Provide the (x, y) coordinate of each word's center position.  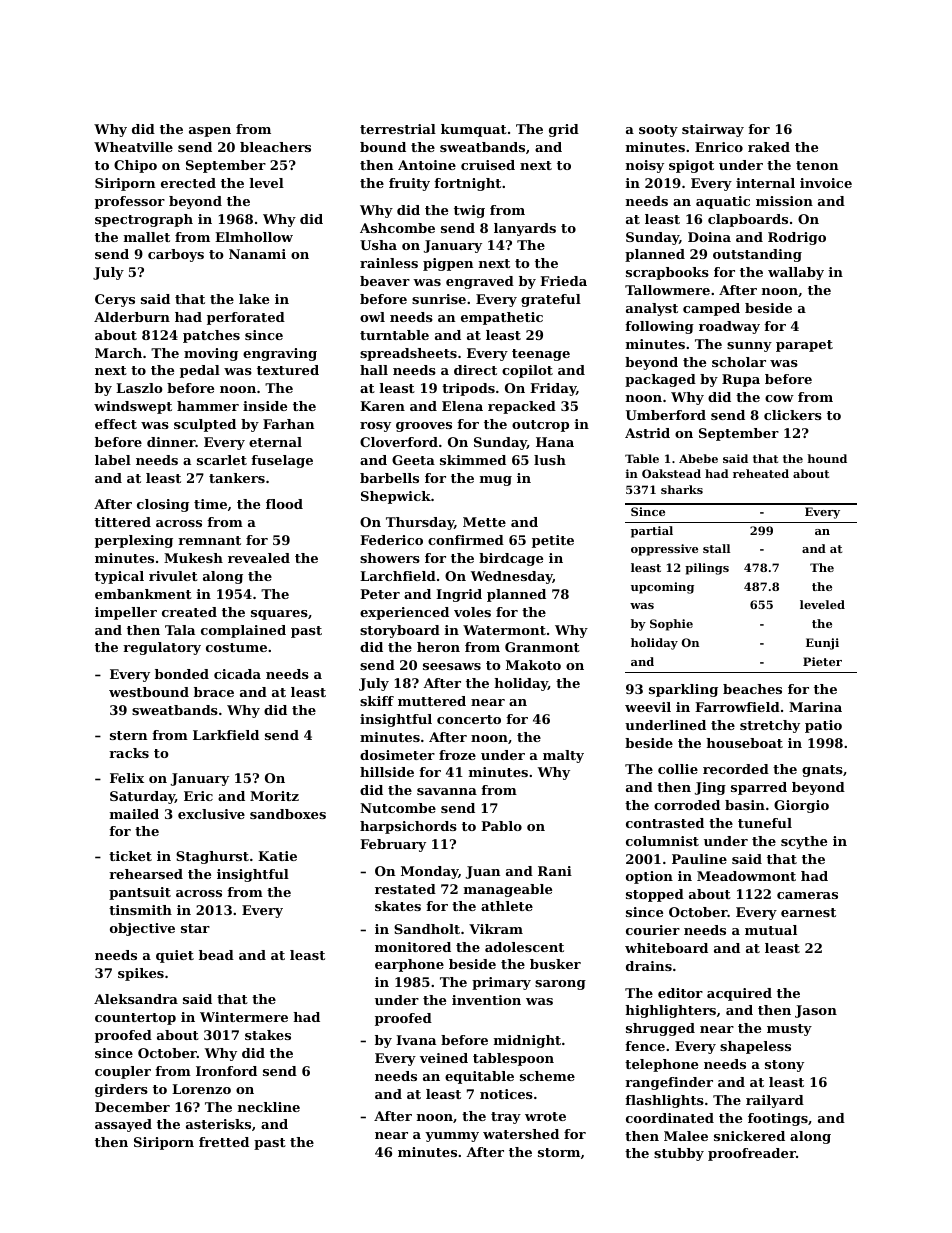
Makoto (533, 665)
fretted (224, 1142)
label (113, 460)
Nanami (257, 254)
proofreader (752, 1154)
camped (711, 309)
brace (214, 692)
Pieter (822, 661)
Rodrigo (797, 238)
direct (475, 370)
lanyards (525, 229)
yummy (452, 1137)
